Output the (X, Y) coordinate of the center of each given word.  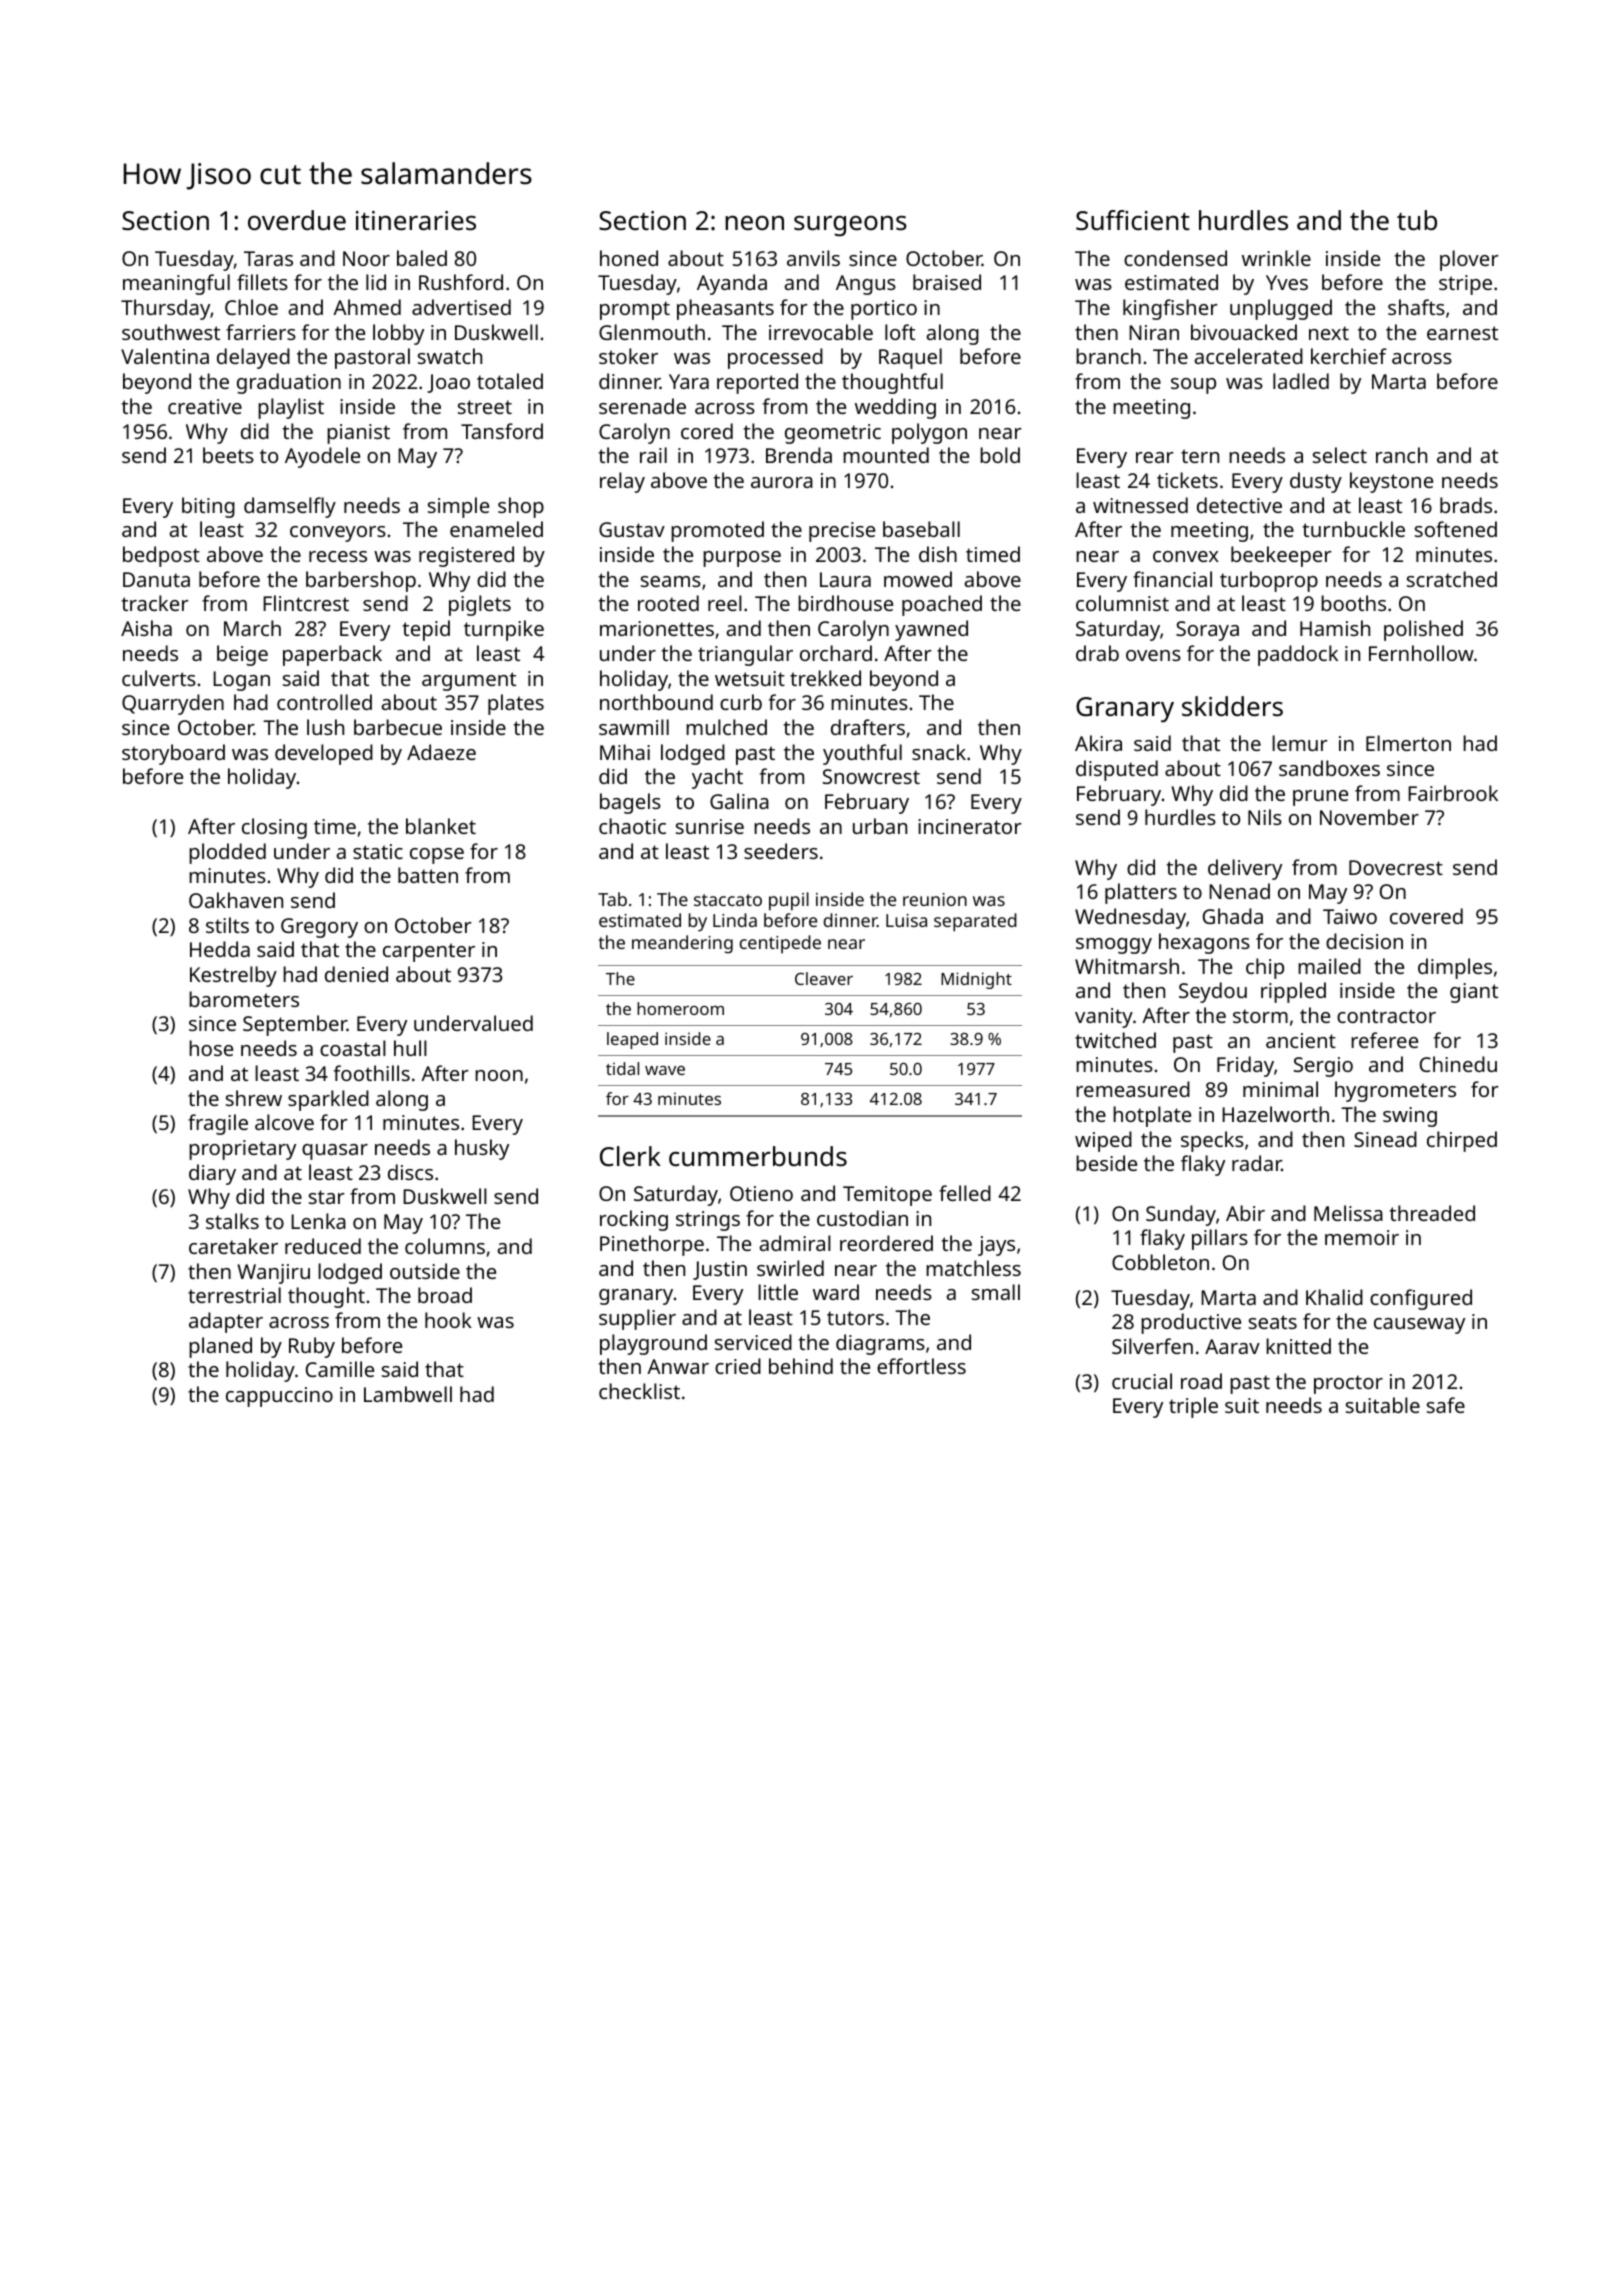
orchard (836, 653)
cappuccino (279, 1397)
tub (1417, 220)
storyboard (173, 754)
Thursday (166, 309)
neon (754, 222)
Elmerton (1408, 743)
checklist (639, 1391)
